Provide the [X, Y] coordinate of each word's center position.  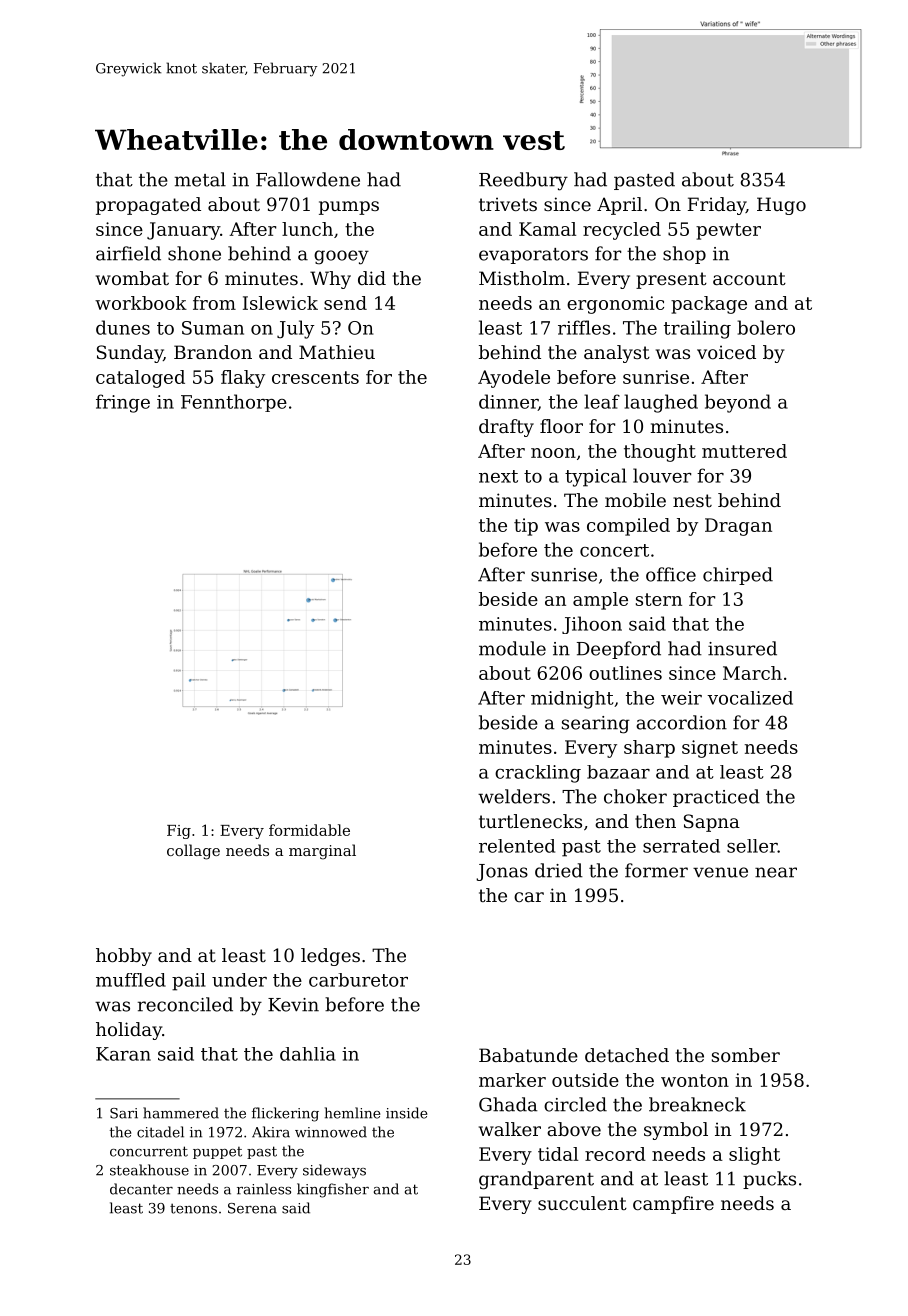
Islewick [280, 303]
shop [684, 255]
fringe [123, 403]
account [749, 278]
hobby [124, 957]
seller [752, 846]
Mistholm [522, 278]
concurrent [149, 1151]
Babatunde [528, 1055]
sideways [334, 1171]
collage [193, 852]
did [372, 278]
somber [746, 1055]
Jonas [502, 872]
